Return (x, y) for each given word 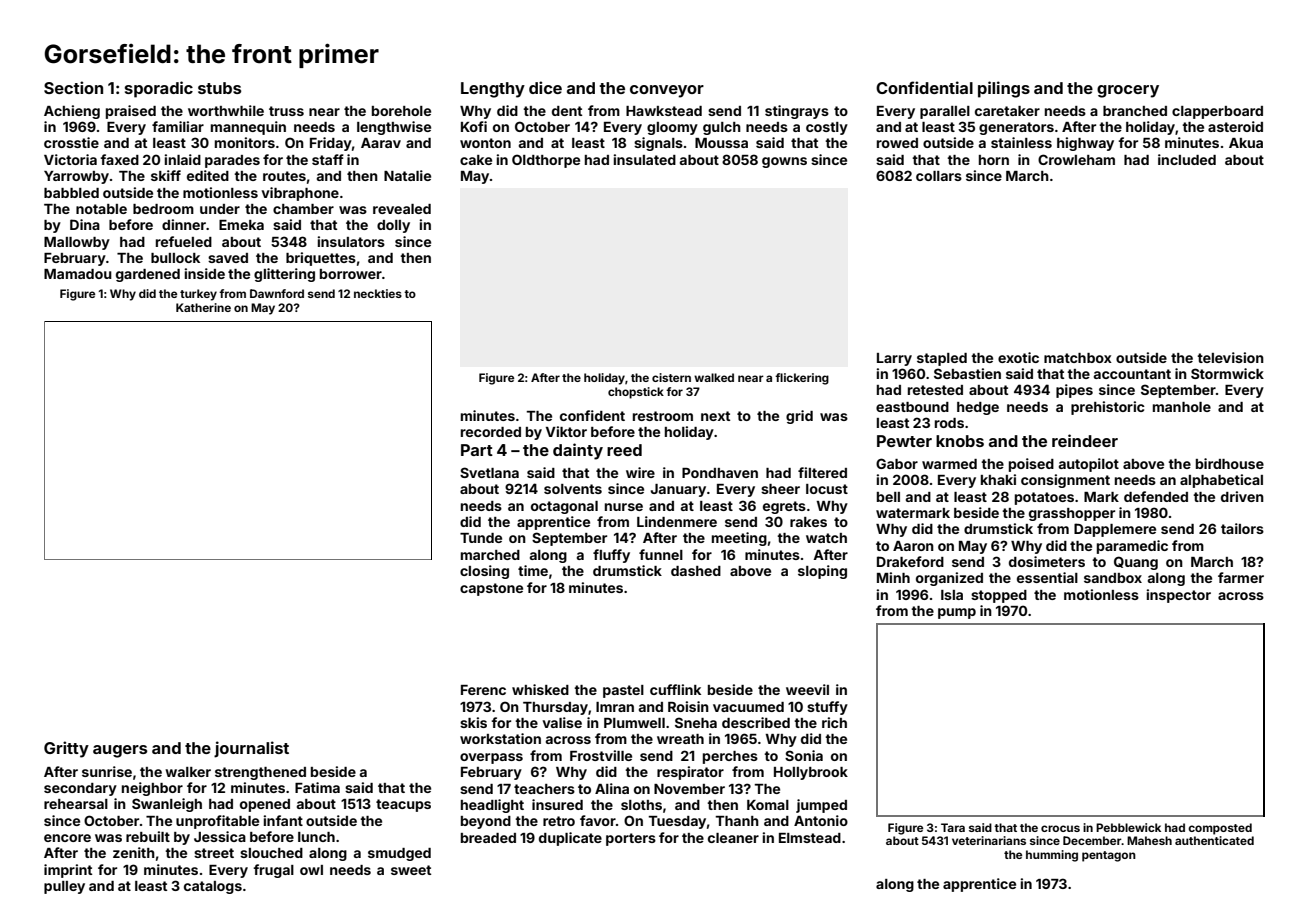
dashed (696, 571)
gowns (784, 162)
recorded (491, 432)
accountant (1132, 374)
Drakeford (910, 561)
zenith (134, 852)
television (1230, 357)
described (756, 722)
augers (120, 751)
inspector (1179, 596)
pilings (1004, 89)
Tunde (481, 538)
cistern (671, 377)
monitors (245, 142)
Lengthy (493, 90)
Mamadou (78, 274)
